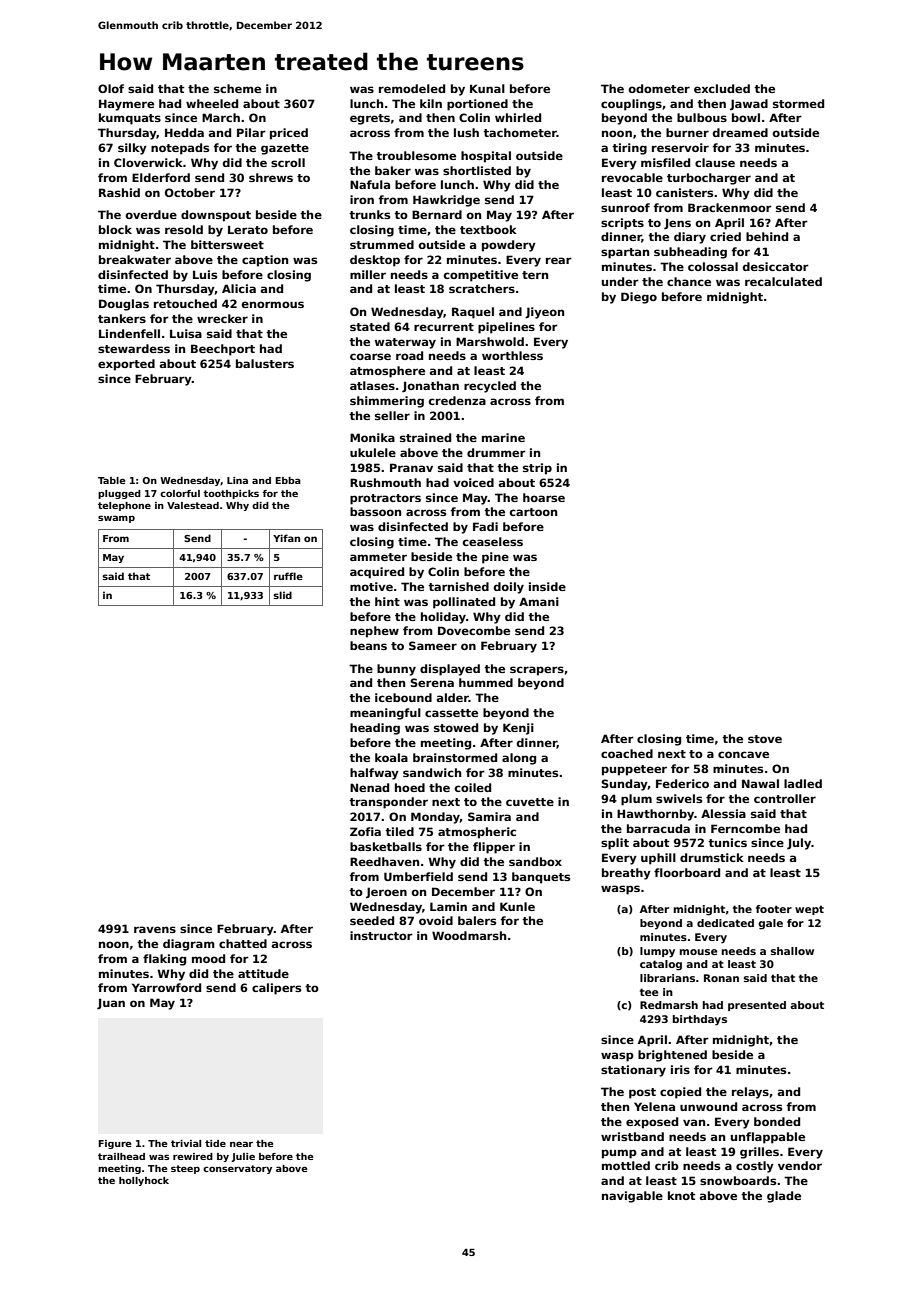 Image resolution: width=924 pixels, height=1308 pixels. I want to click on plugged, so click(119, 494).
